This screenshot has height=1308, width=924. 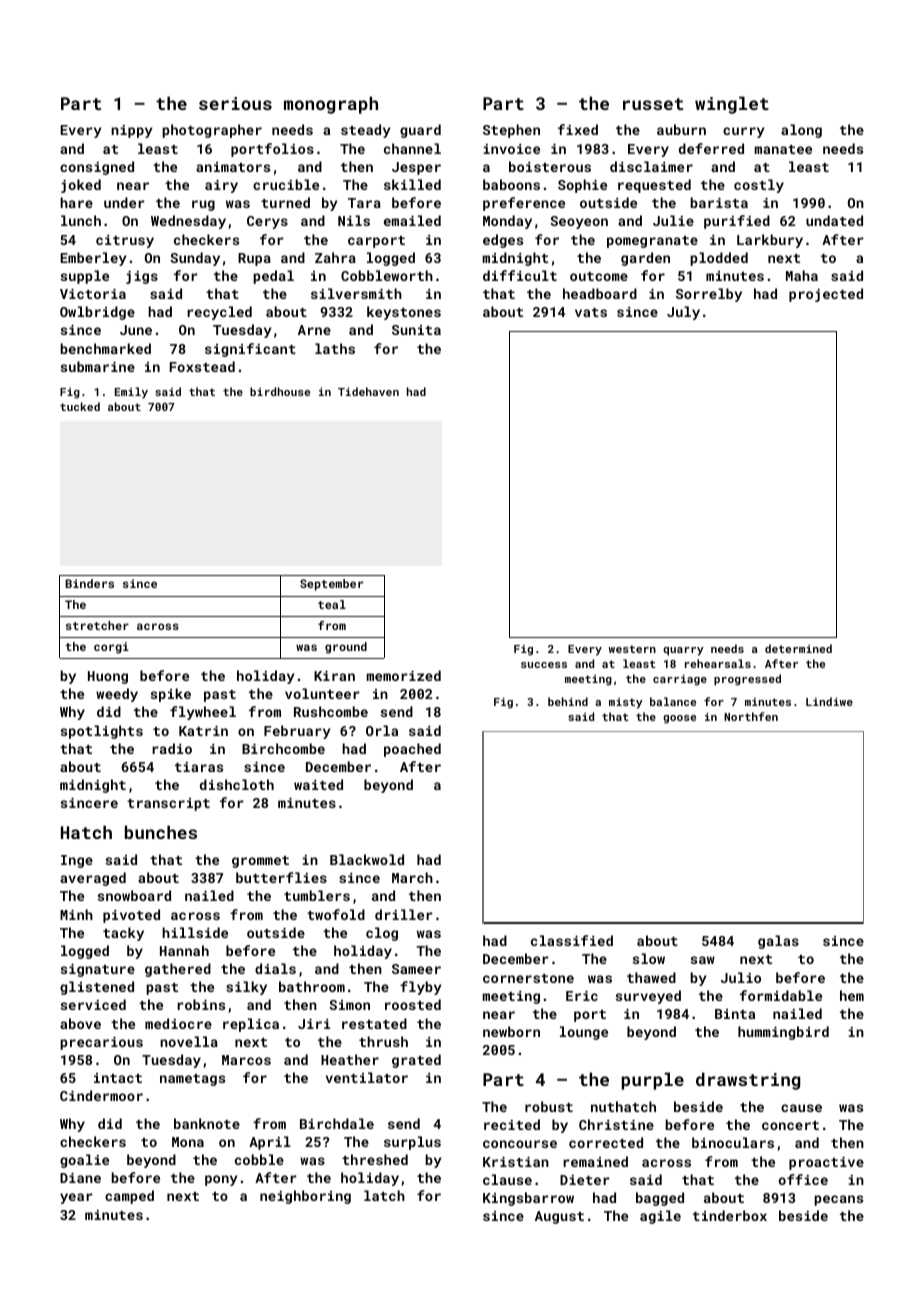 What do you see at coordinates (305, 1197) in the screenshot?
I see `neighboring` at bounding box center [305, 1197].
